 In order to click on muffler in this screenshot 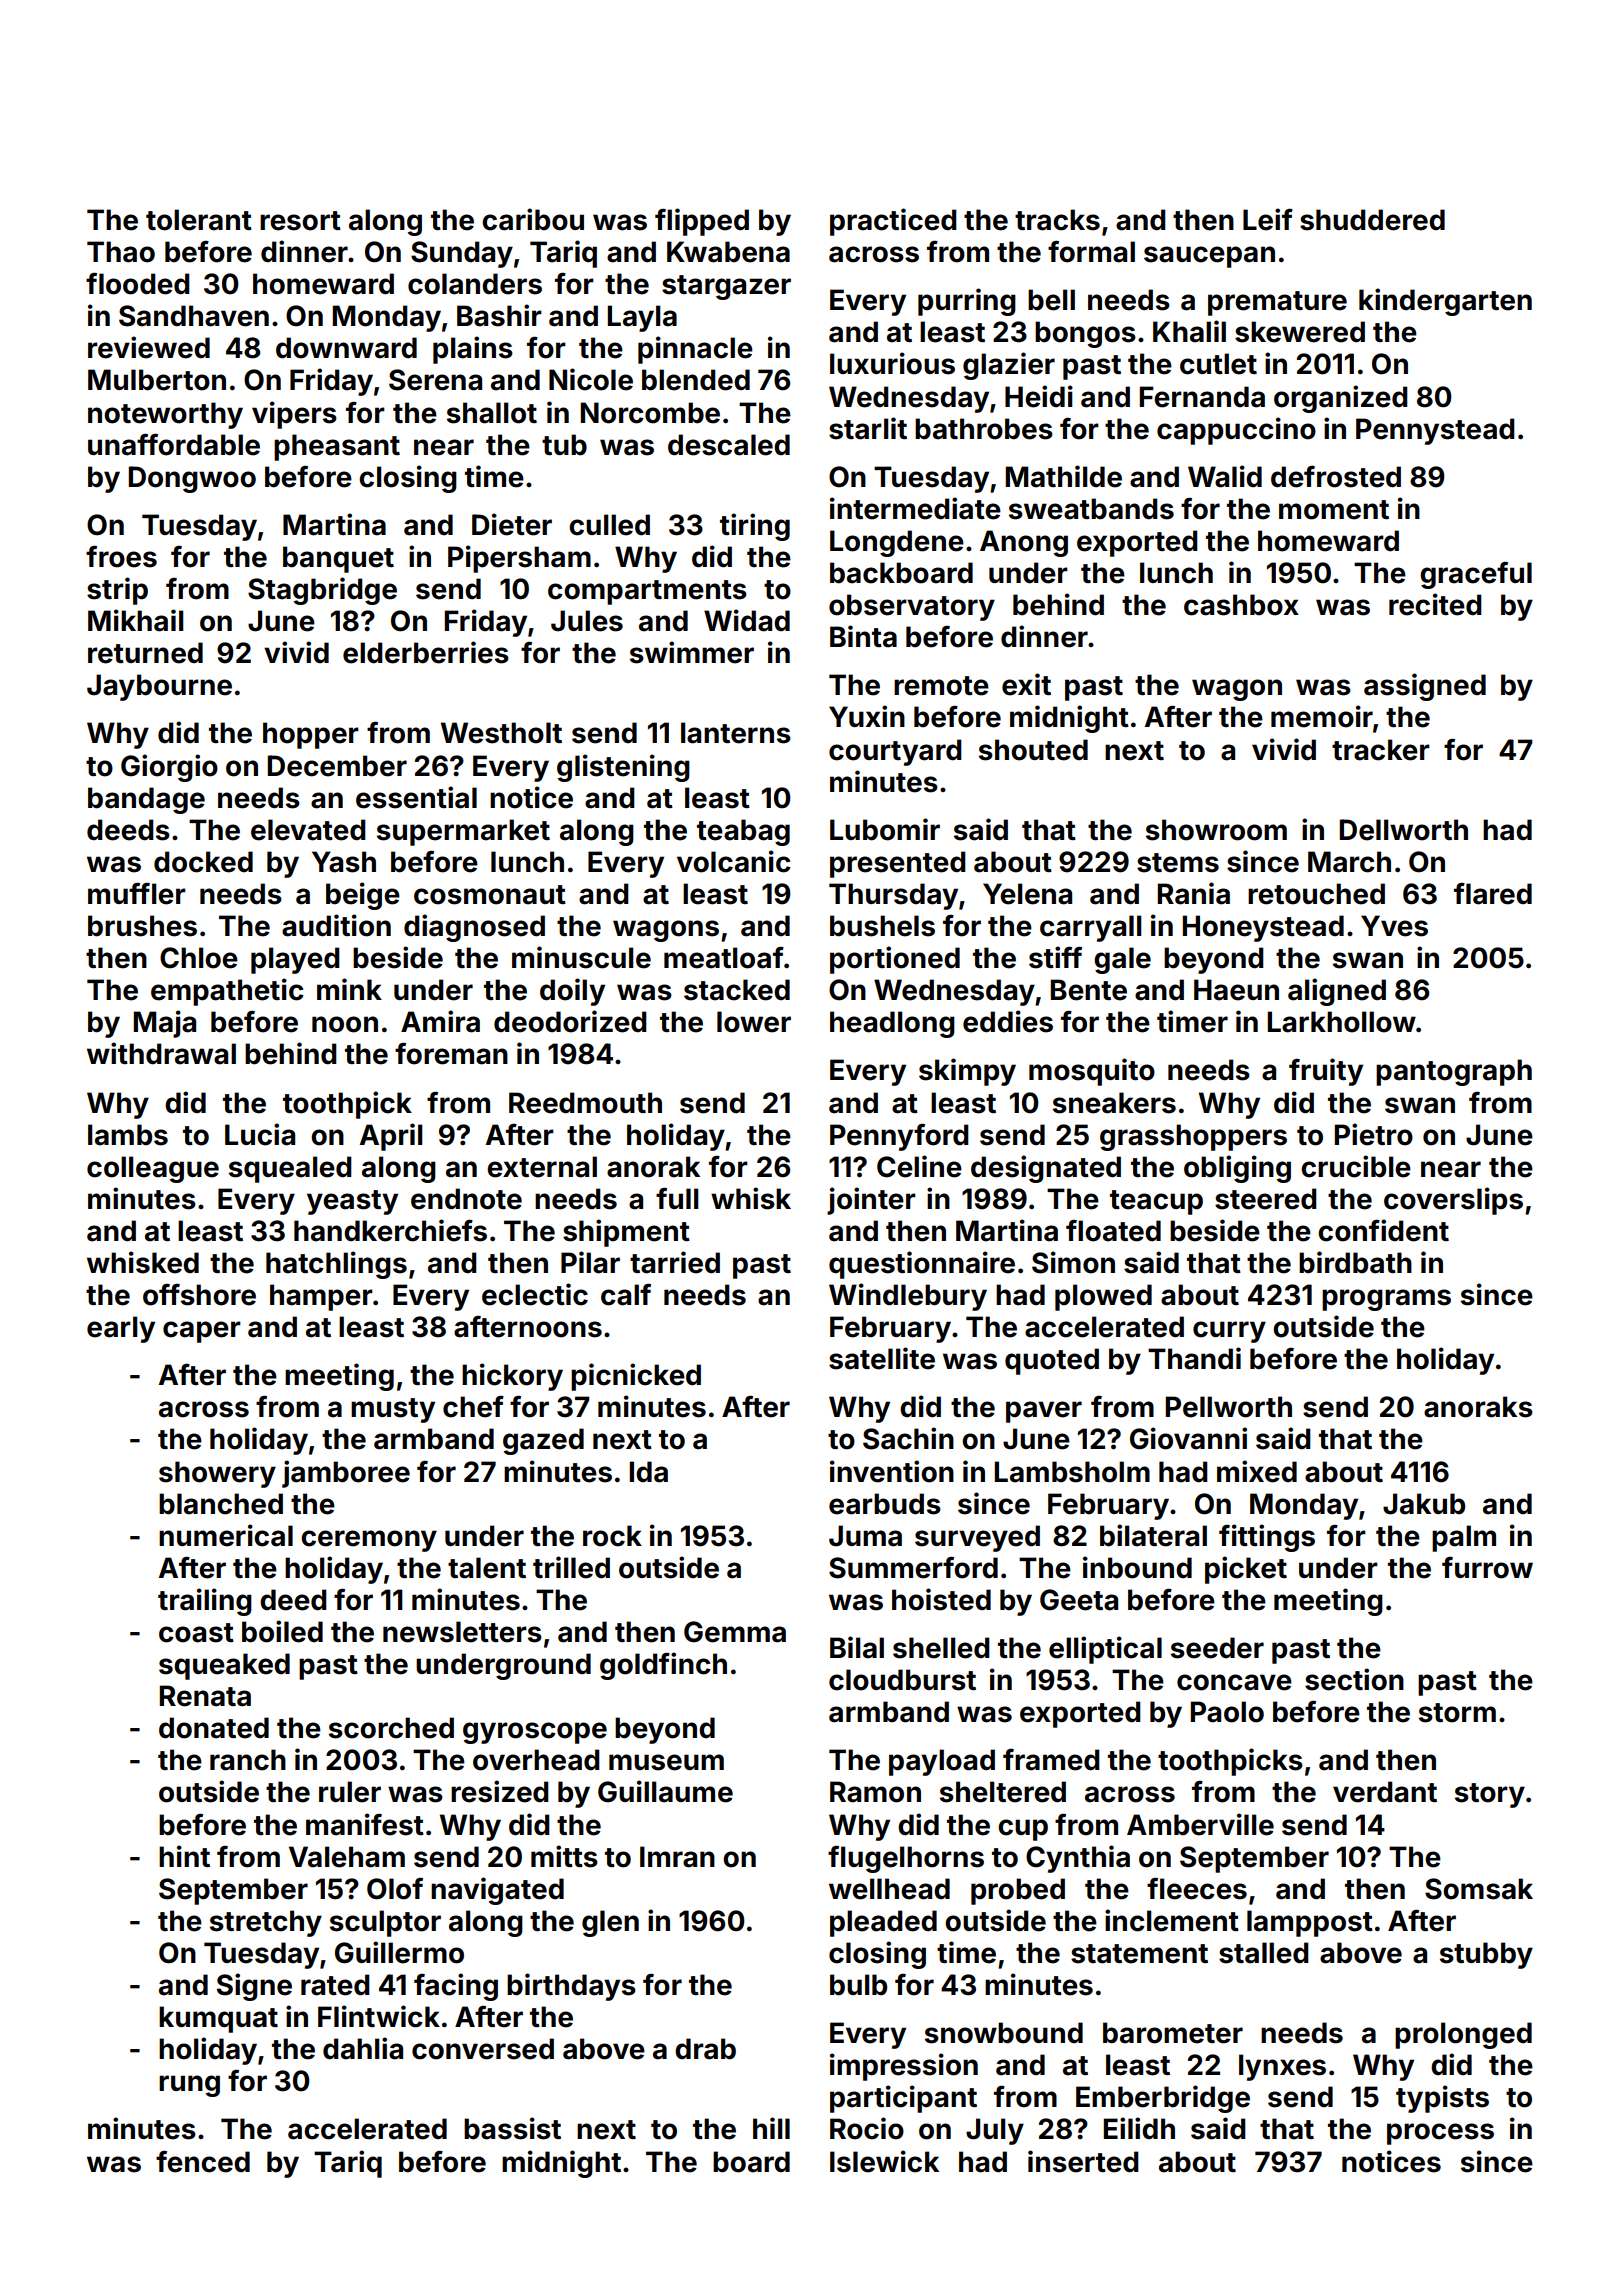, I will do `click(137, 893)`.
